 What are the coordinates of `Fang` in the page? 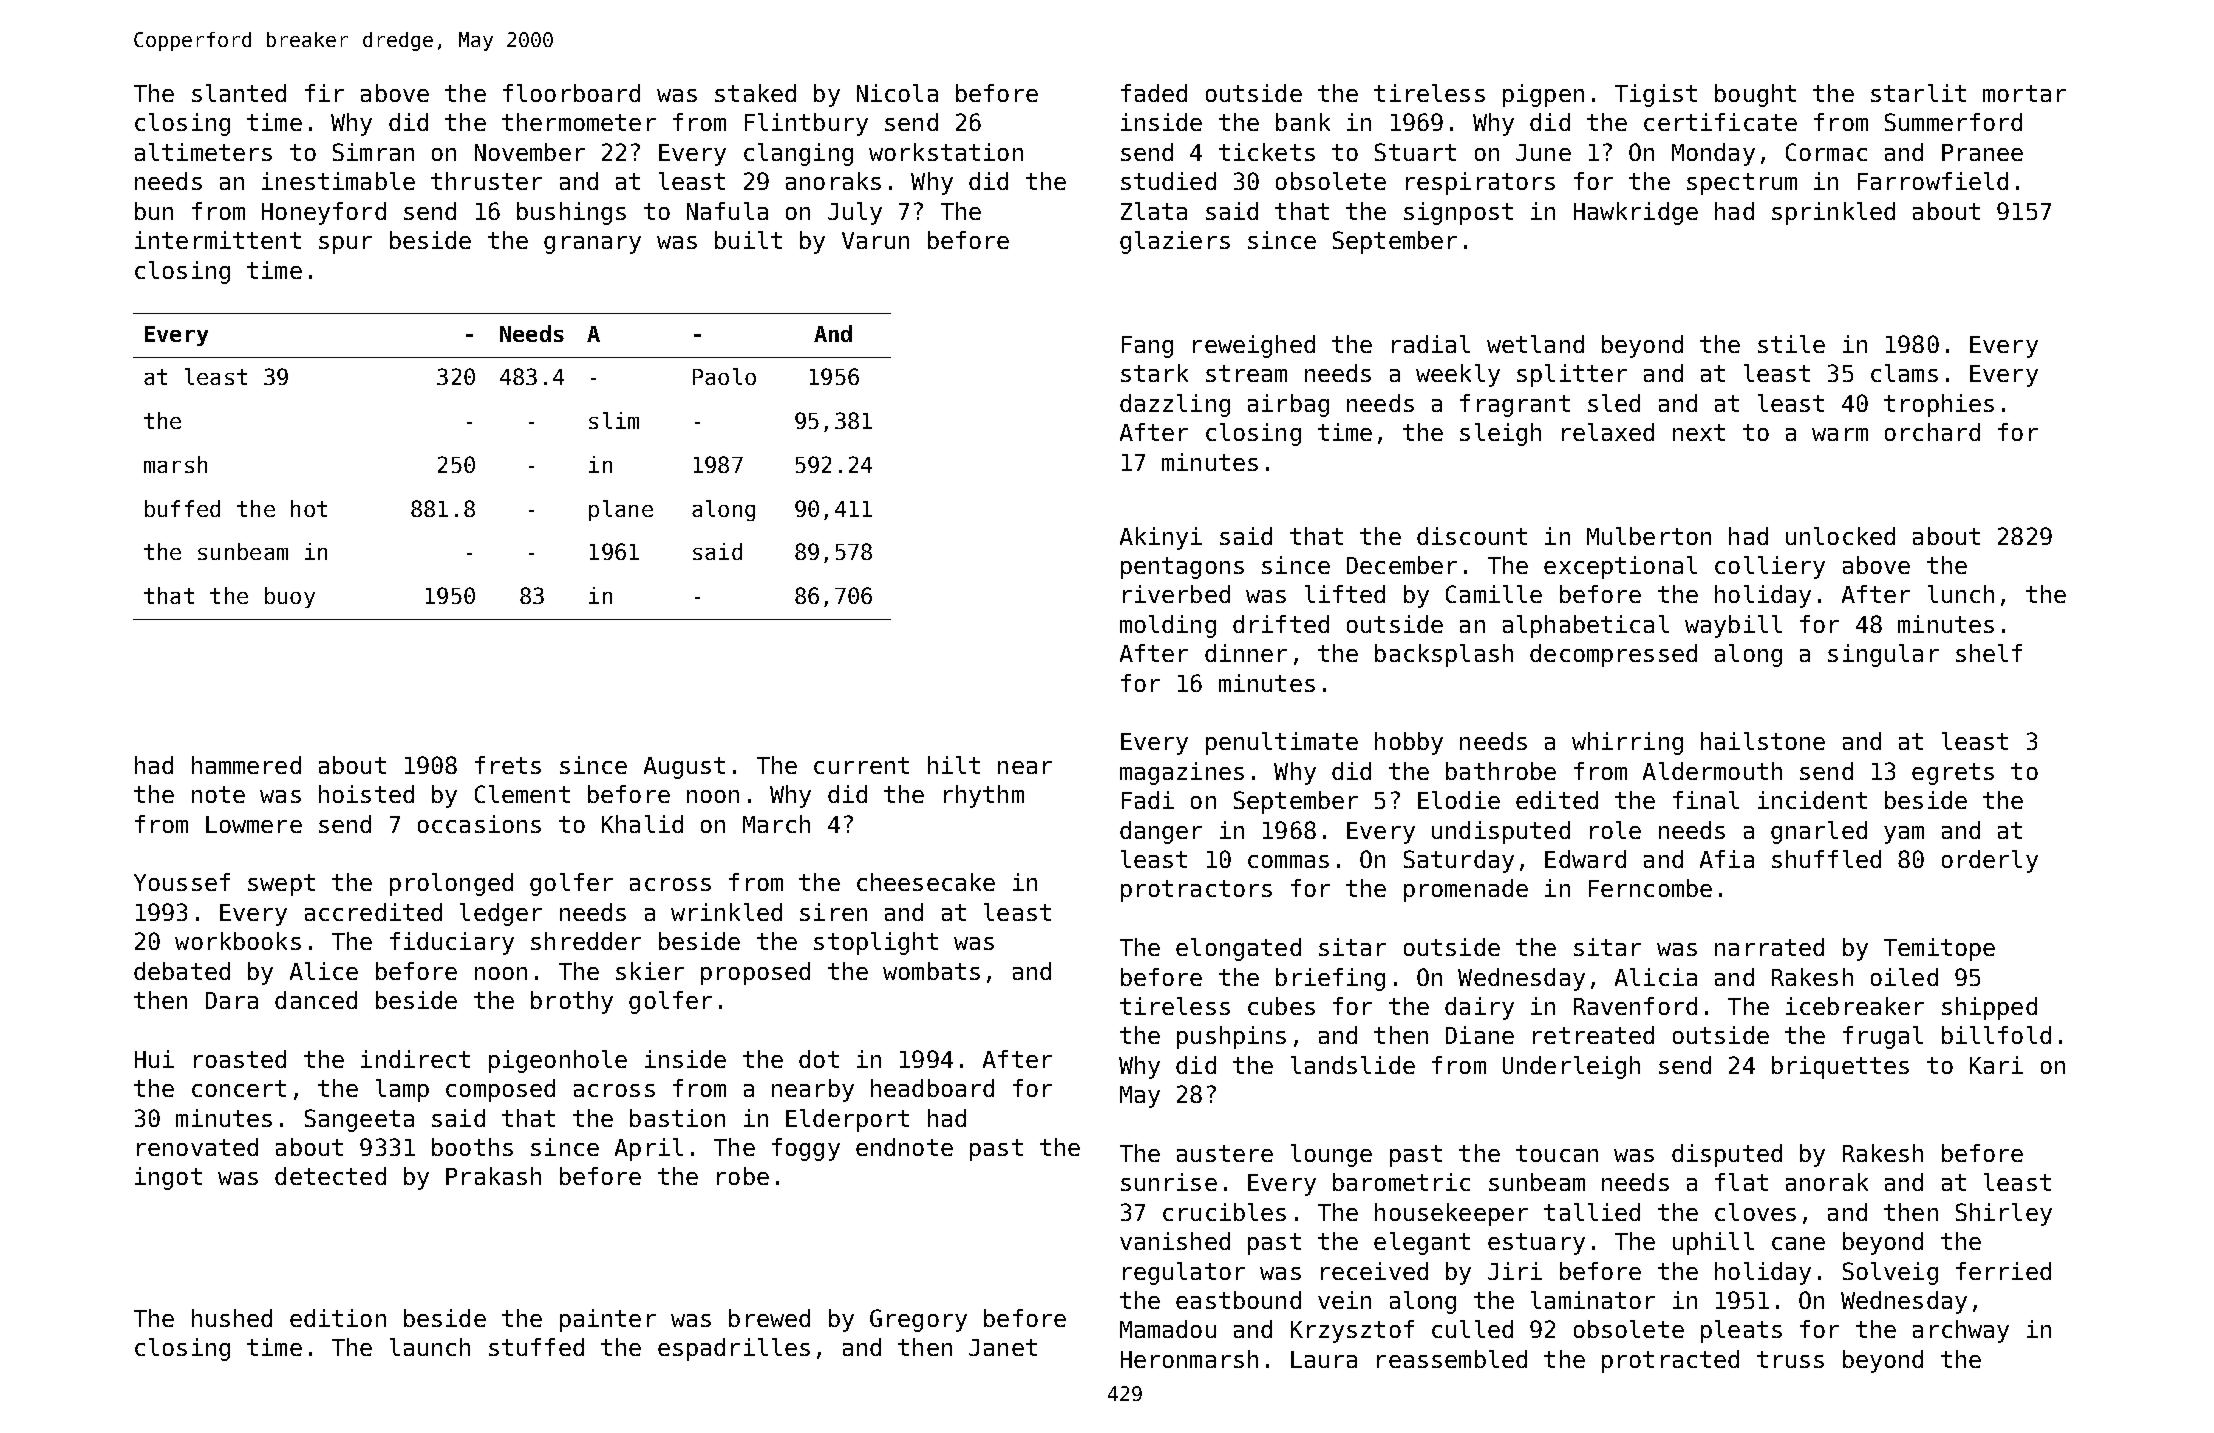 It's located at (1147, 347).
